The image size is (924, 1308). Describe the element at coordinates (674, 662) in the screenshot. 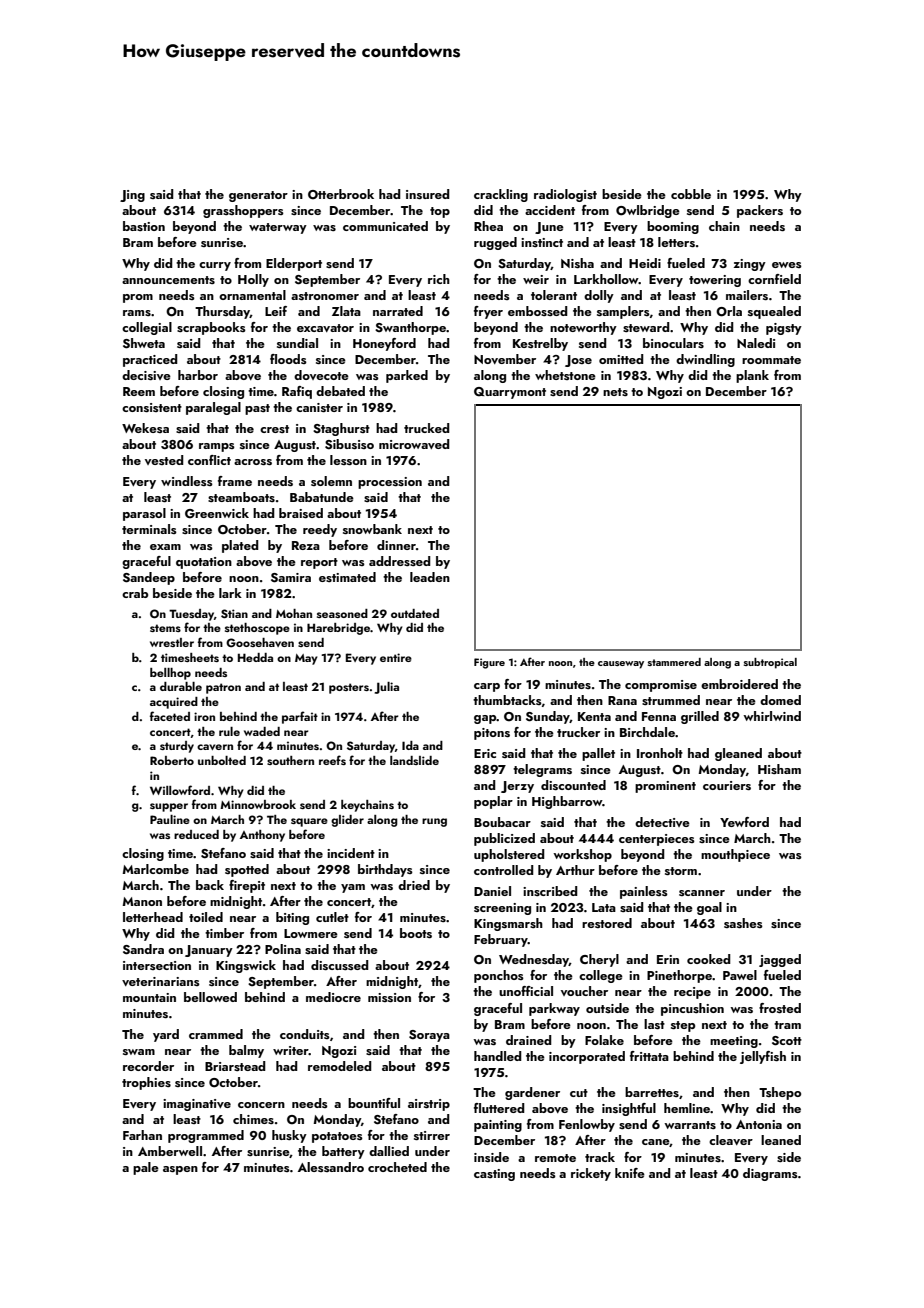

I see `stammered` at that location.
